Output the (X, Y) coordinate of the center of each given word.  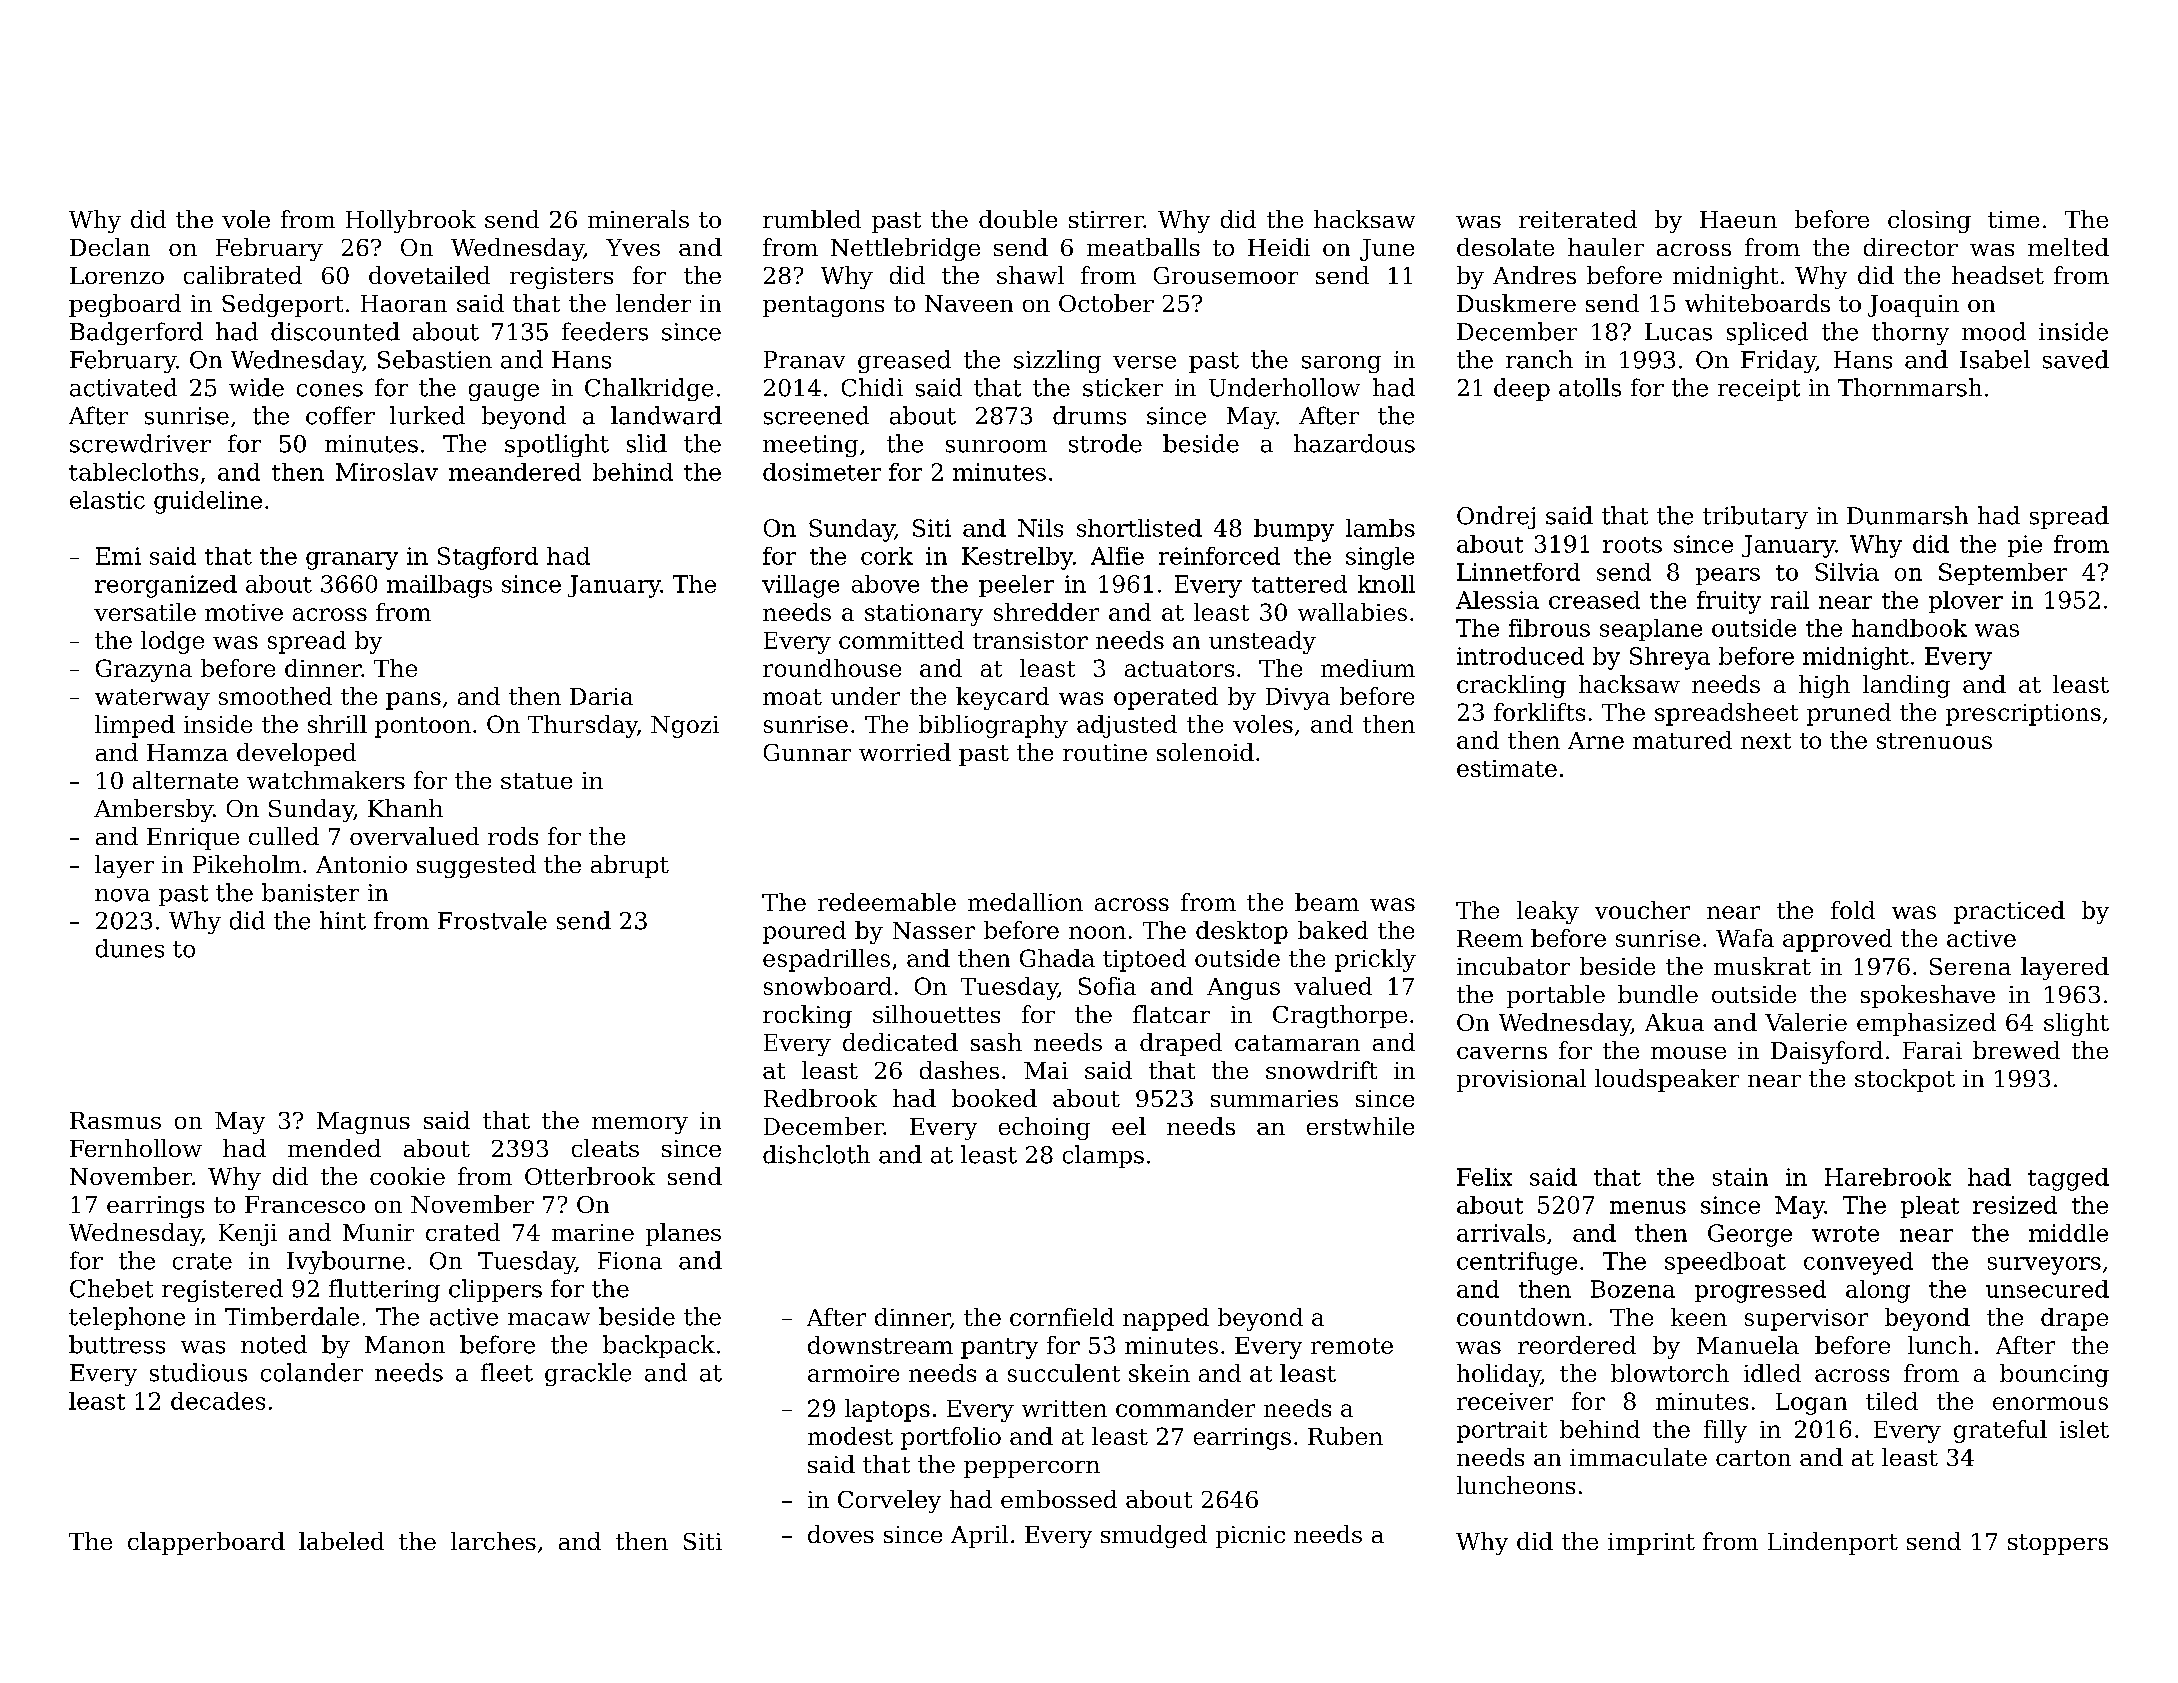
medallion (1025, 902)
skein (1159, 1373)
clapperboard (206, 1543)
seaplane (1651, 630)
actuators (1179, 669)
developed (296, 754)
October (1106, 303)
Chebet (111, 1288)
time (2013, 219)
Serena (1970, 966)
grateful (2000, 1431)
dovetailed (429, 275)
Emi (118, 556)
